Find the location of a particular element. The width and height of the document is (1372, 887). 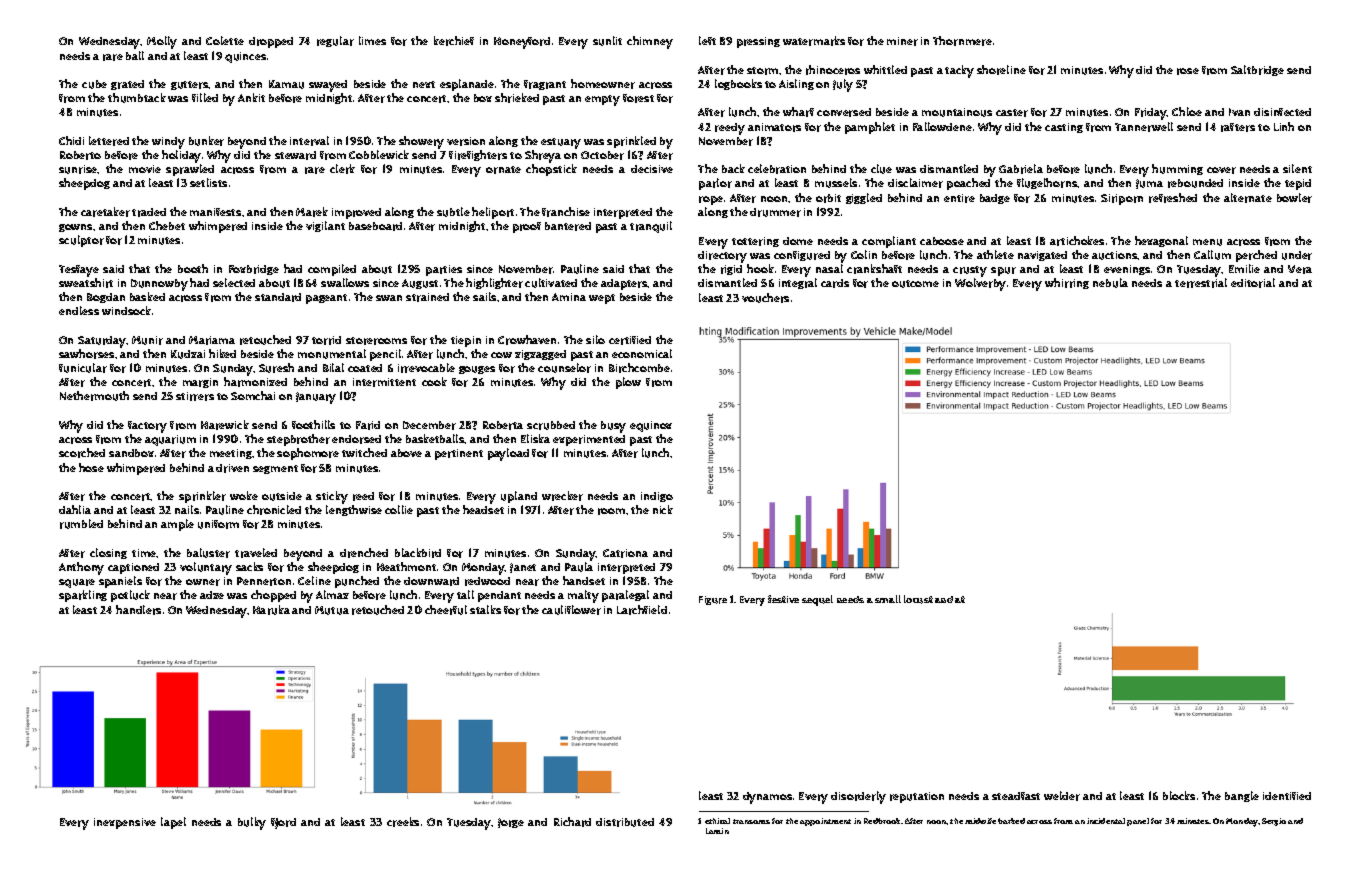

welder is located at coordinates (1062, 796).
